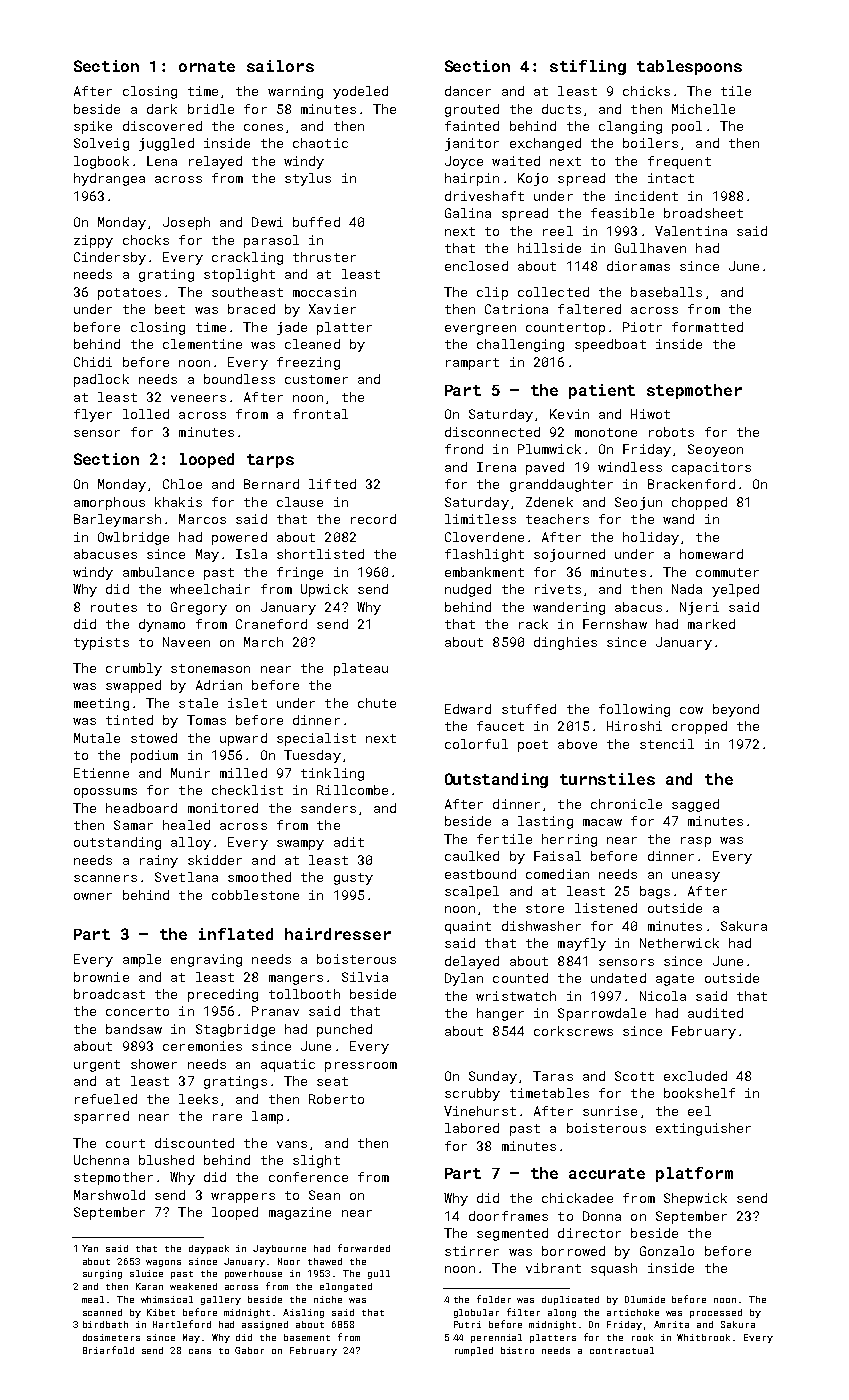 Image resolution: width=849 pixels, height=1400 pixels. What do you see at coordinates (707, 327) in the screenshot?
I see `formatted` at bounding box center [707, 327].
